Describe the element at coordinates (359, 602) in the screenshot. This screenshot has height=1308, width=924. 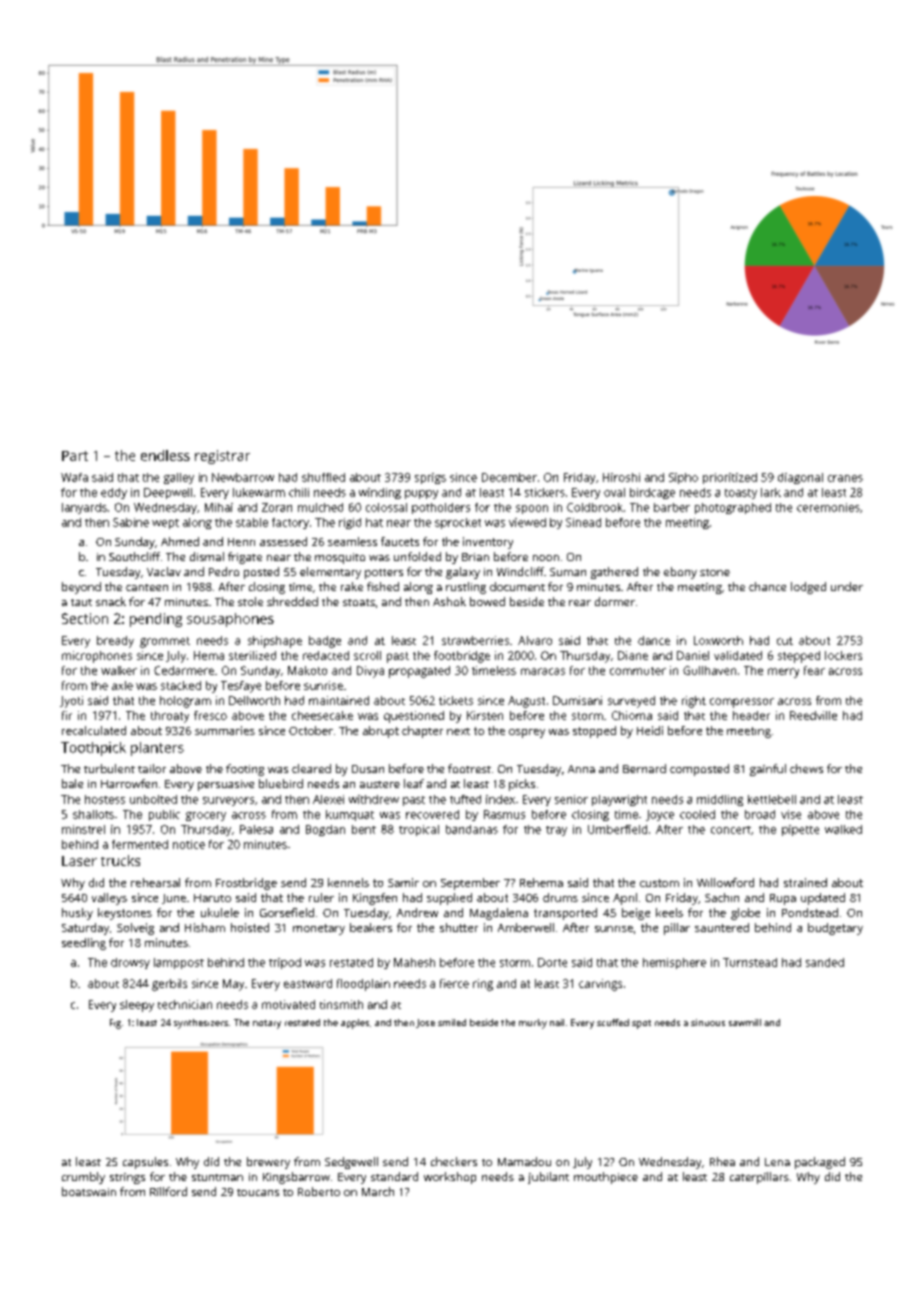
I see `stoats` at that location.
